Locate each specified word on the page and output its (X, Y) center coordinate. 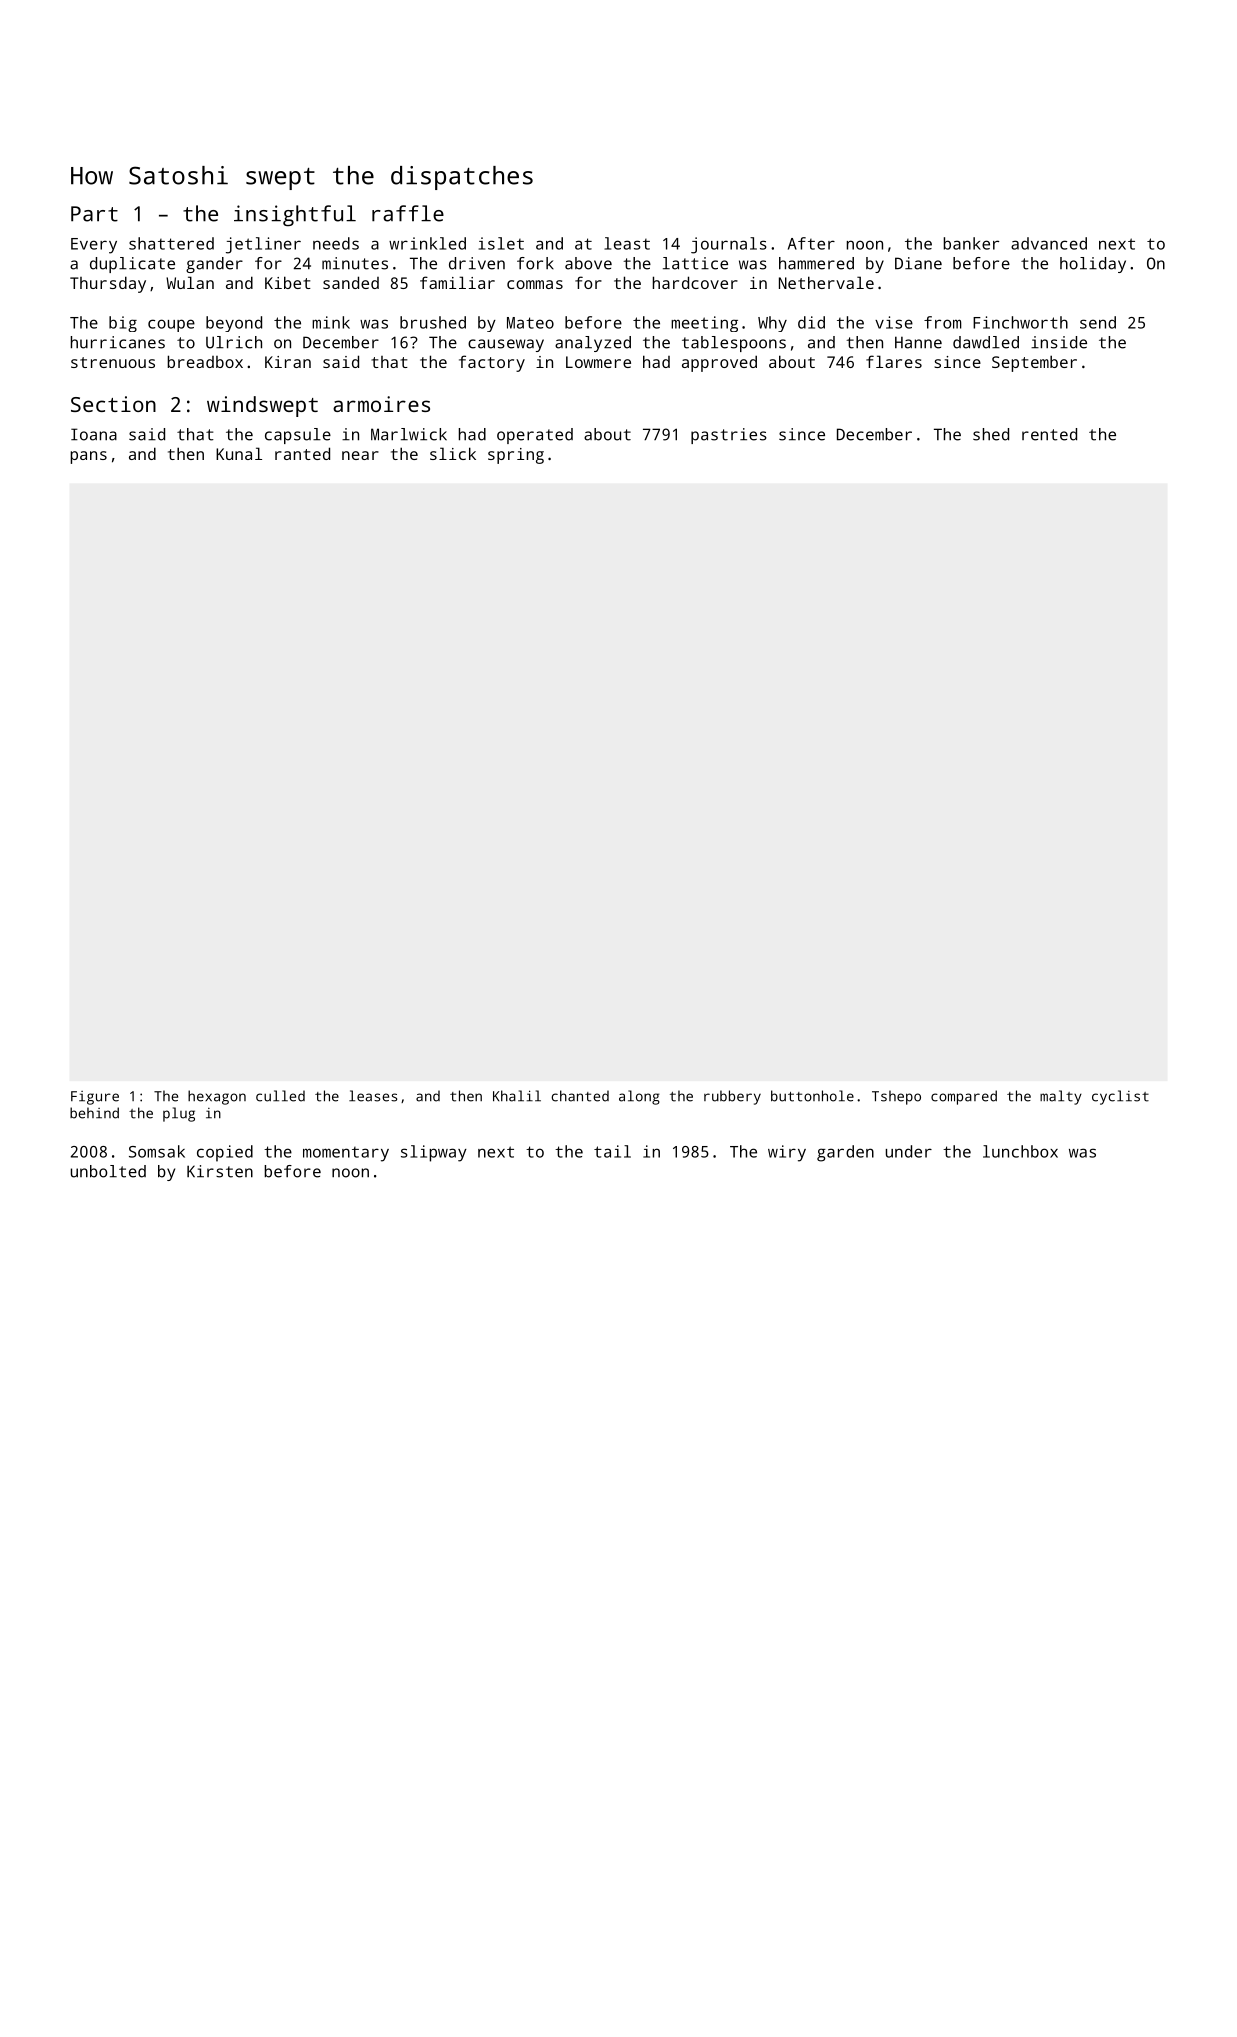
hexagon (217, 1097)
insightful (295, 215)
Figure (95, 1098)
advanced (1049, 243)
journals (729, 245)
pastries (729, 436)
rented (1049, 434)
